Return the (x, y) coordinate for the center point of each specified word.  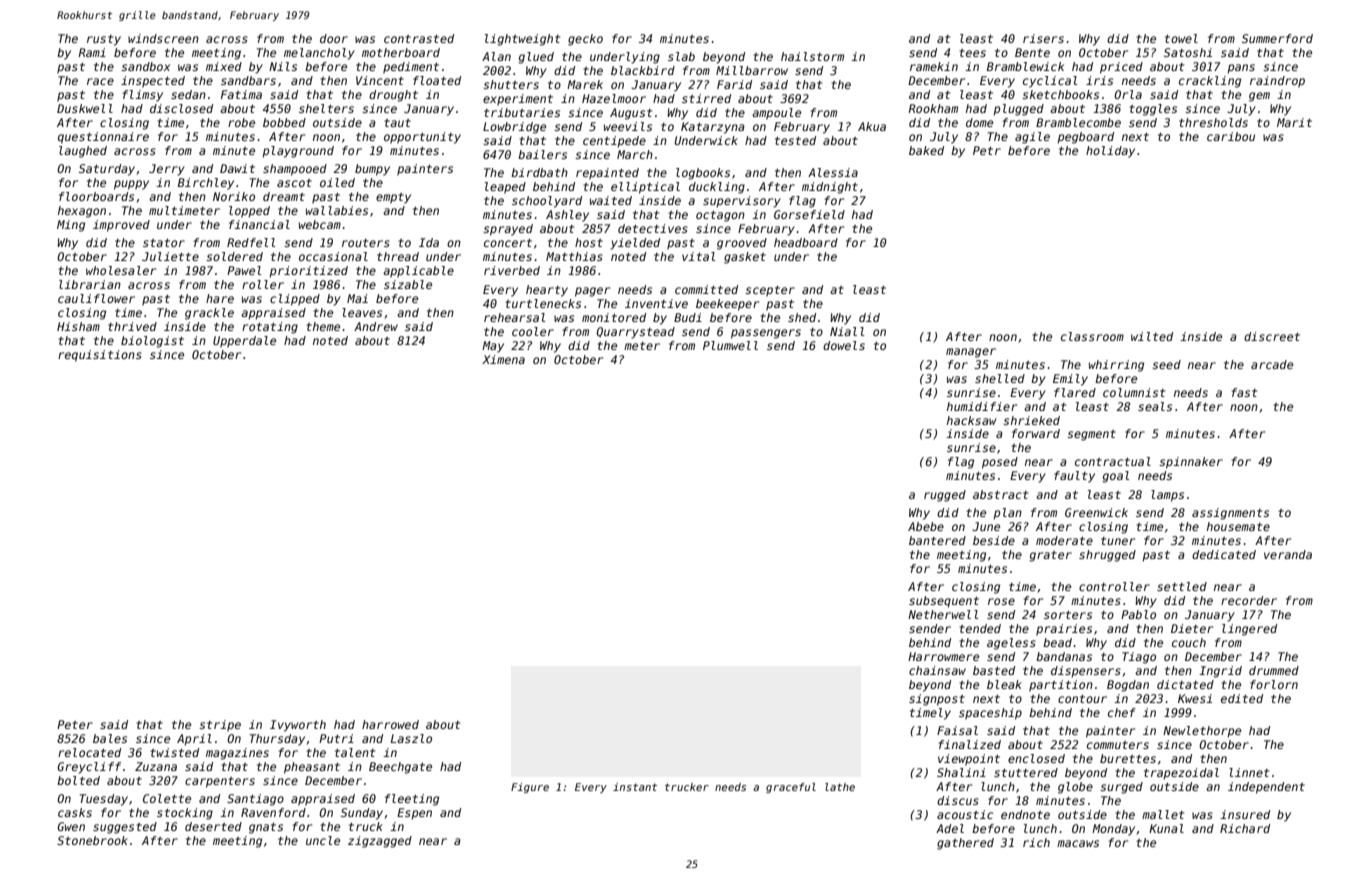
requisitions (100, 356)
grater (1050, 556)
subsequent (944, 602)
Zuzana (156, 766)
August (631, 114)
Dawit (237, 168)
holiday (1110, 152)
